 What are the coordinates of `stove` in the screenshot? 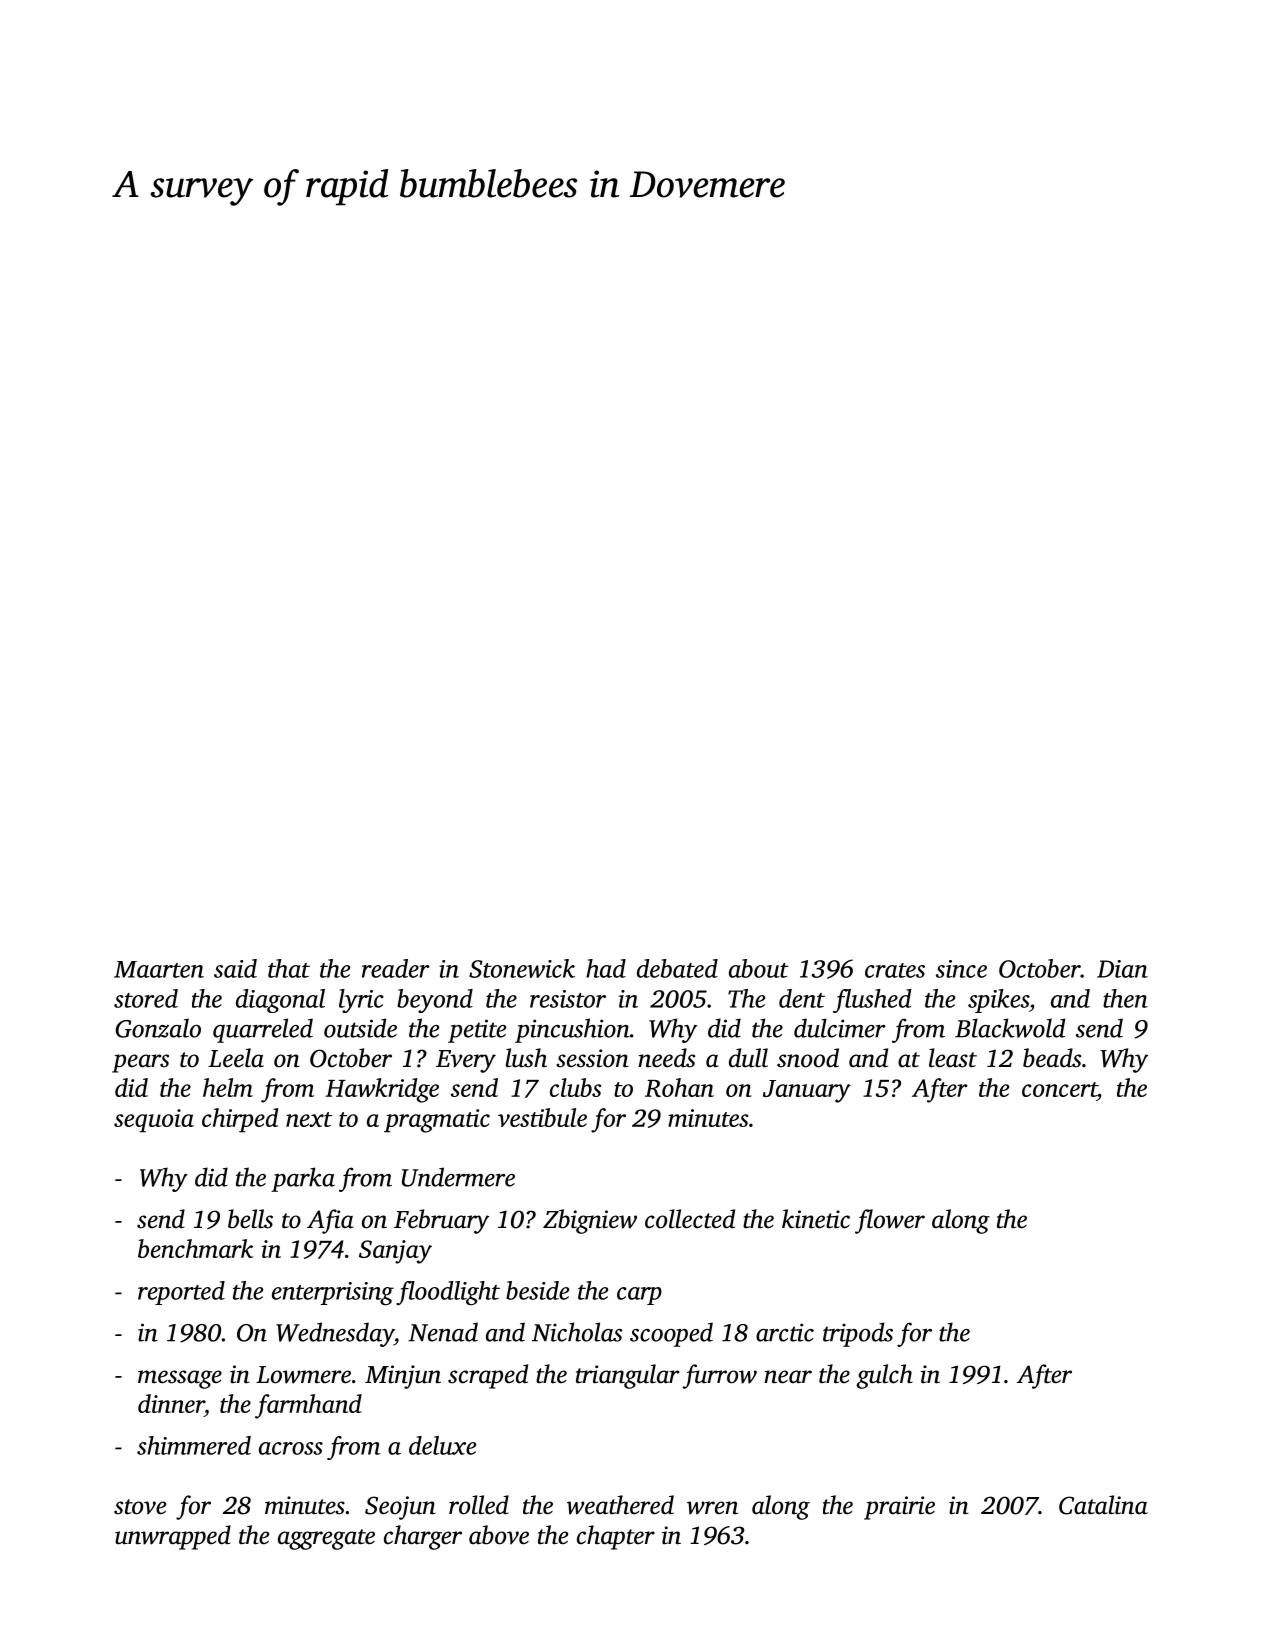 It's located at (140, 1507).
